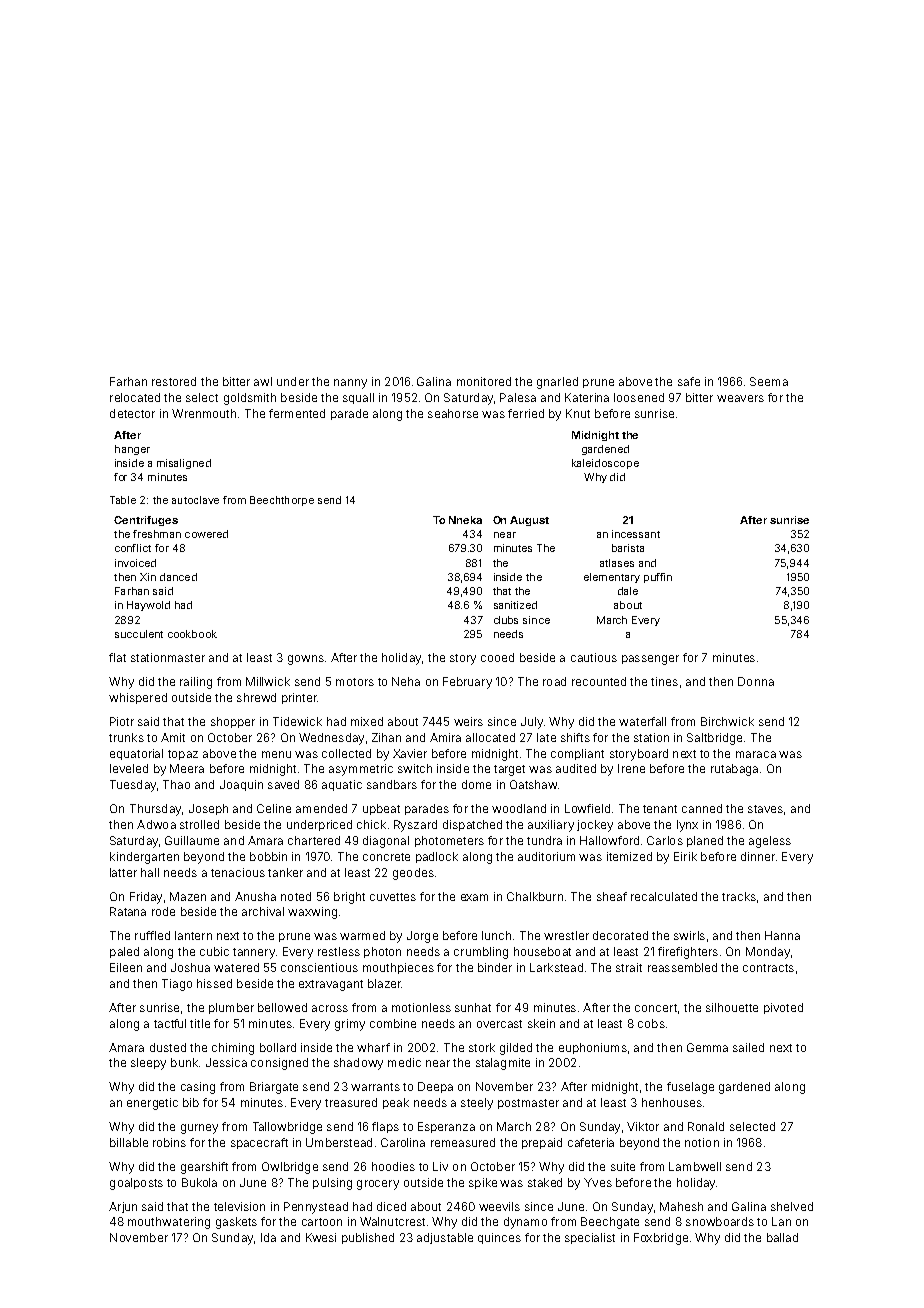  What do you see at coordinates (196, 683) in the screenshot?
I see `railing` at bounding box center [196, 683].
